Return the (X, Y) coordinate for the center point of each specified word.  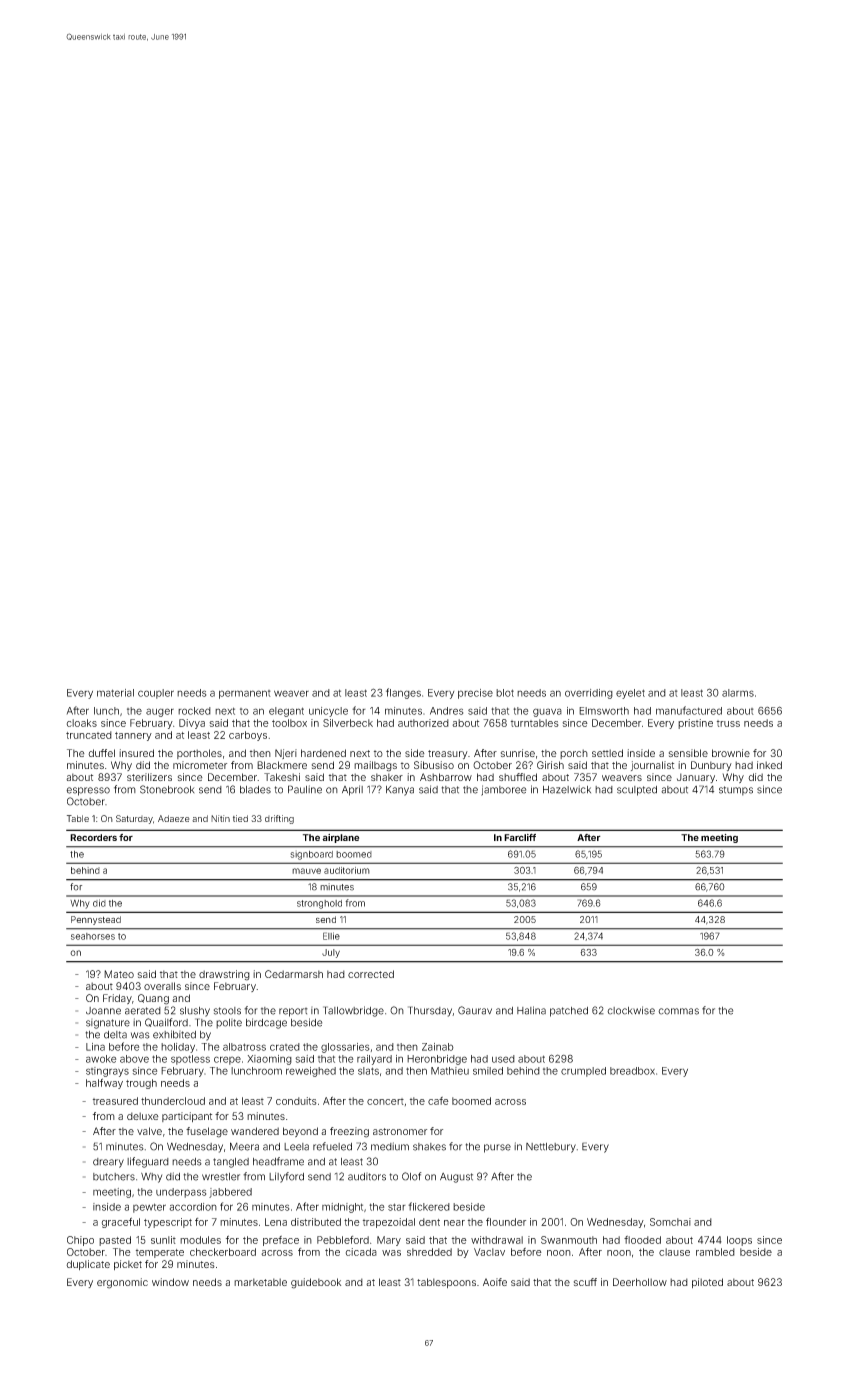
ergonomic (122, 1283)
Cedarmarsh (294, 974)
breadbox (632, 1071)
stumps (736, 791)
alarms (738, 693)
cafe (438, 1101)
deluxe (143, 1116)
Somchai (670, 1222)
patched (569, 1012)
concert (385, 1101)
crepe (227, 1060)
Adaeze (173, 818)
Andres (446, 711)
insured (136, 753)
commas (678, 1011)
